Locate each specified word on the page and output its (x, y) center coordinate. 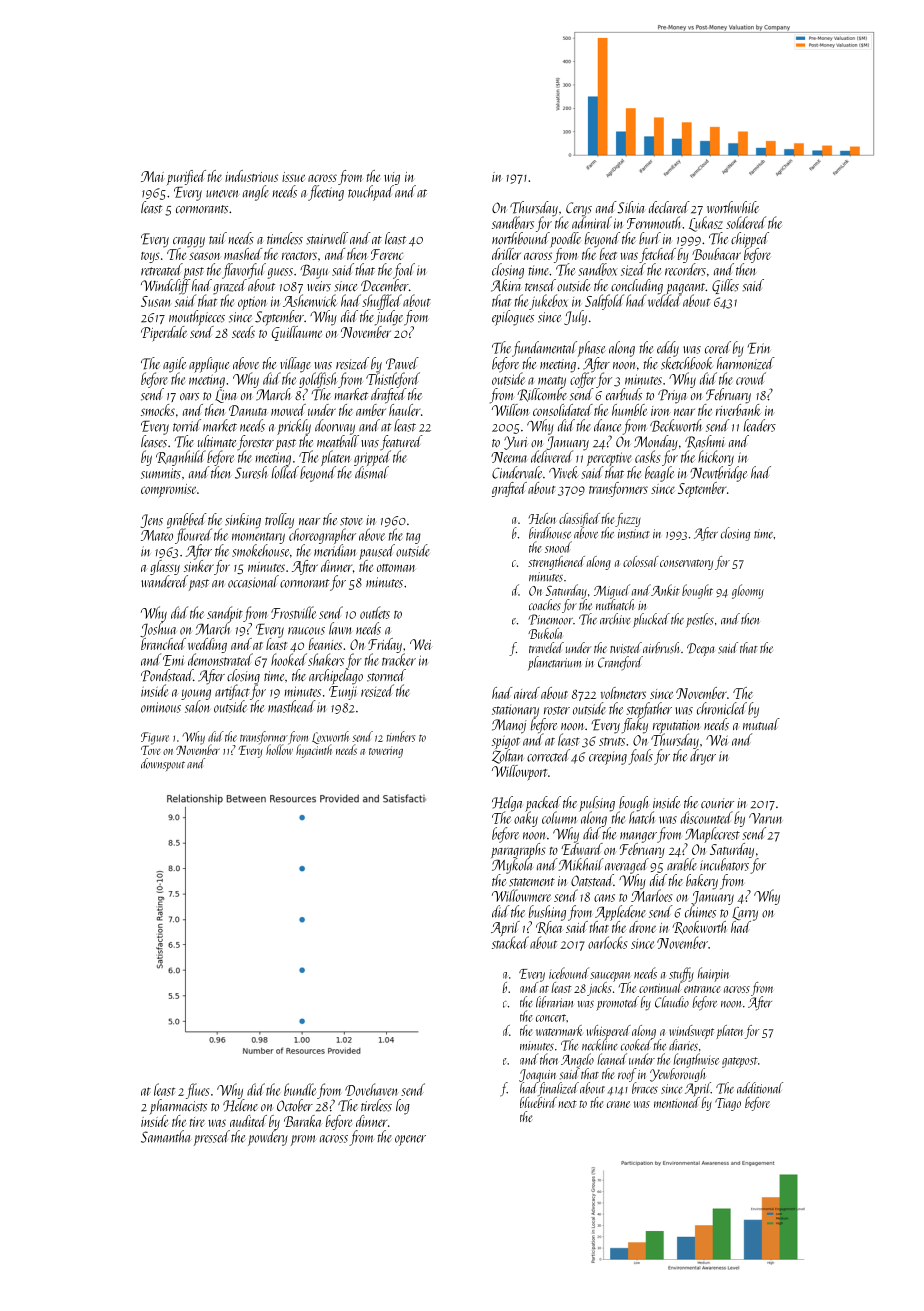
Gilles (725, 286)
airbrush (661, 648)
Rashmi (704, 442)
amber (371, 410)
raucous (306, 631)
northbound (521, 238)
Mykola (512, 866)
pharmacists (178, 1107)
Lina (226, 396)
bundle (300, 1089)
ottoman (396, 568)
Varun (765, 818)
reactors (299, 256)
